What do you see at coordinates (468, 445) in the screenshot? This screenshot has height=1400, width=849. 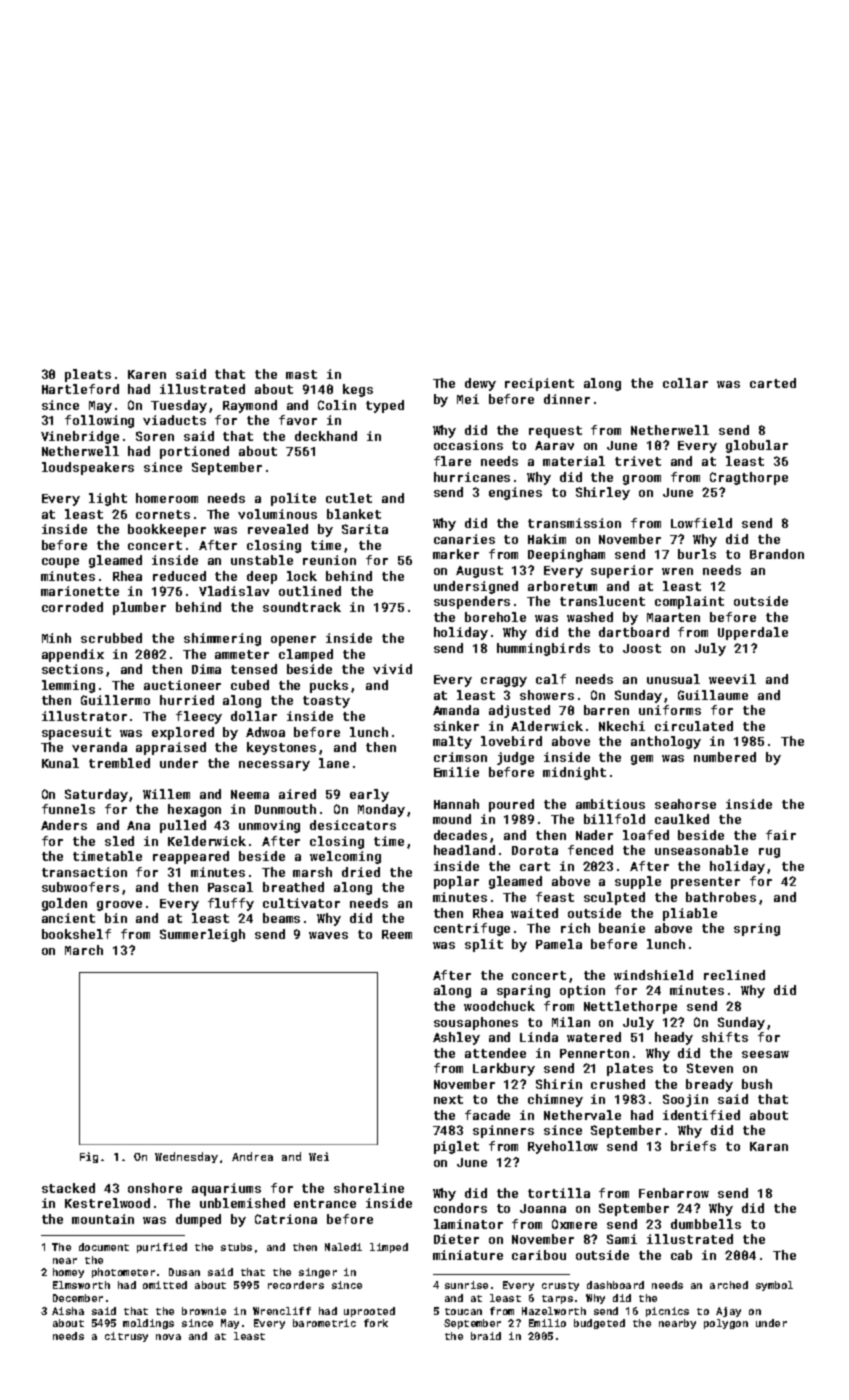 I see `occasions` at bounding box center [468, 445].
